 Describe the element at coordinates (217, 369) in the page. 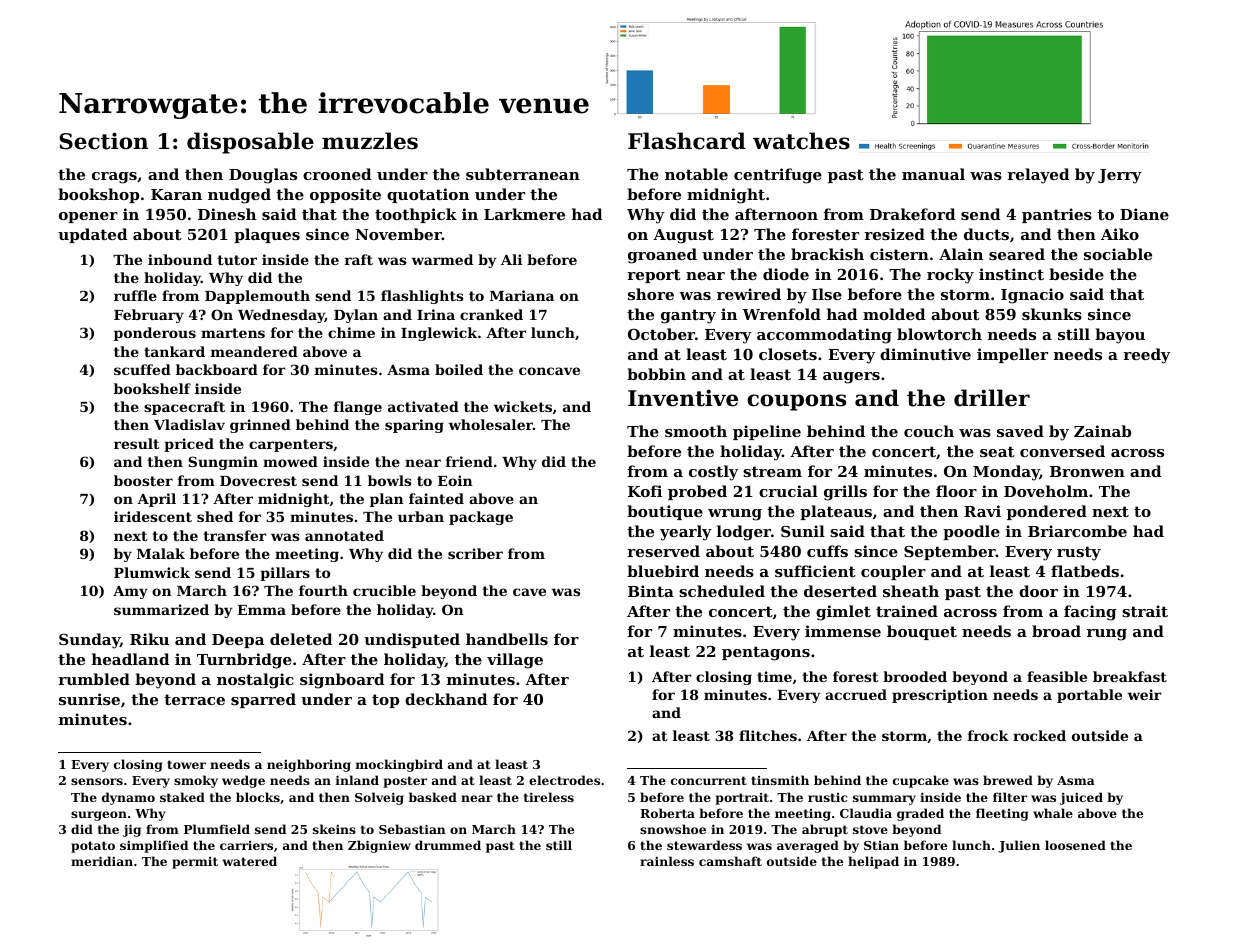

I see `backboard` at that location.
